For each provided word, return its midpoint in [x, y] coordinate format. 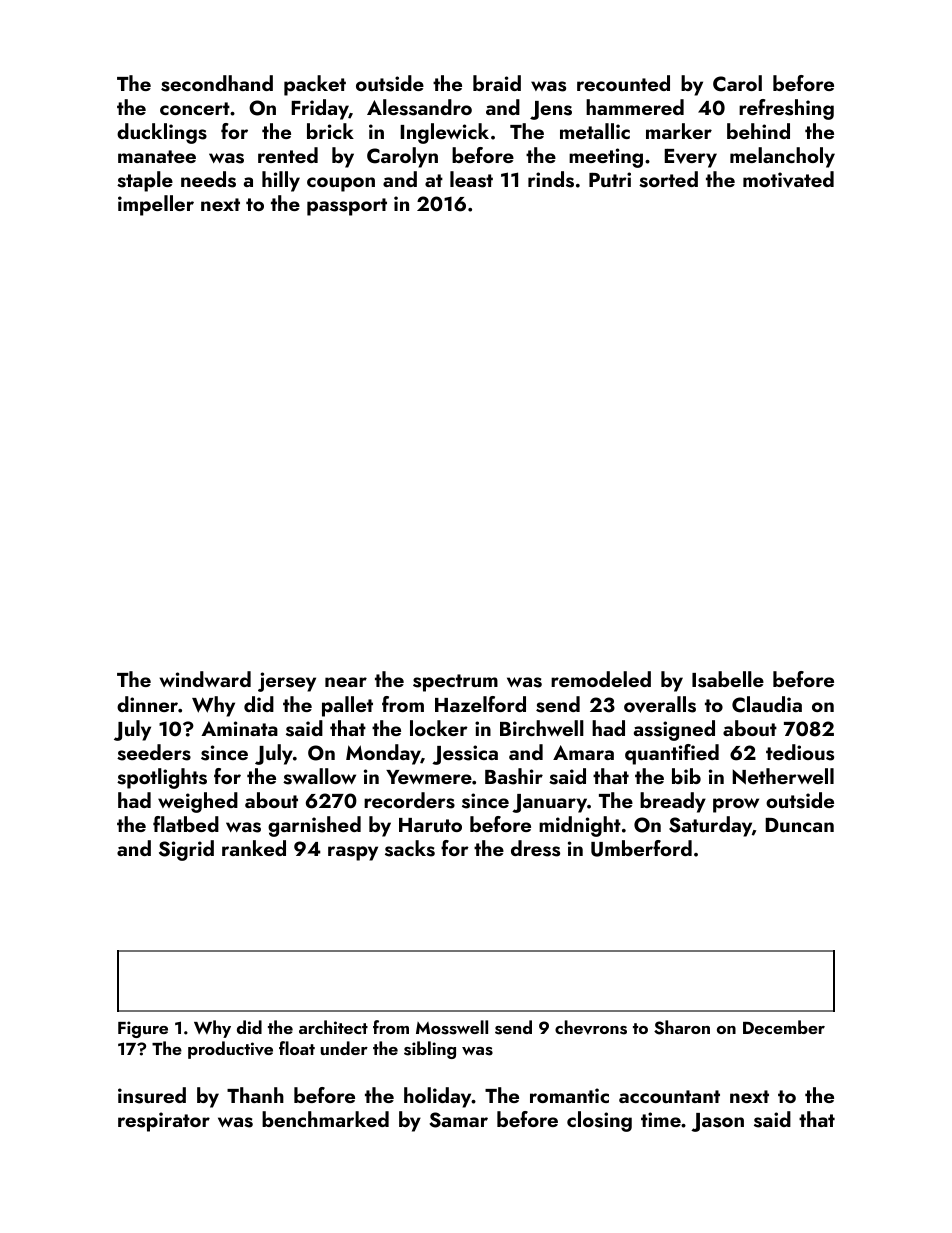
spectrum [455, 683]
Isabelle [728, 679]
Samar [458, 1120]
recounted [623, 83]
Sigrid [186, 850]
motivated [788, 179]
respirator [164, 1122]
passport [347, 207]
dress [535, 848]
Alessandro [419, 107]
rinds [551, 179]
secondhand [217, 83]
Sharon [682, 1027]
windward [205, 679]
